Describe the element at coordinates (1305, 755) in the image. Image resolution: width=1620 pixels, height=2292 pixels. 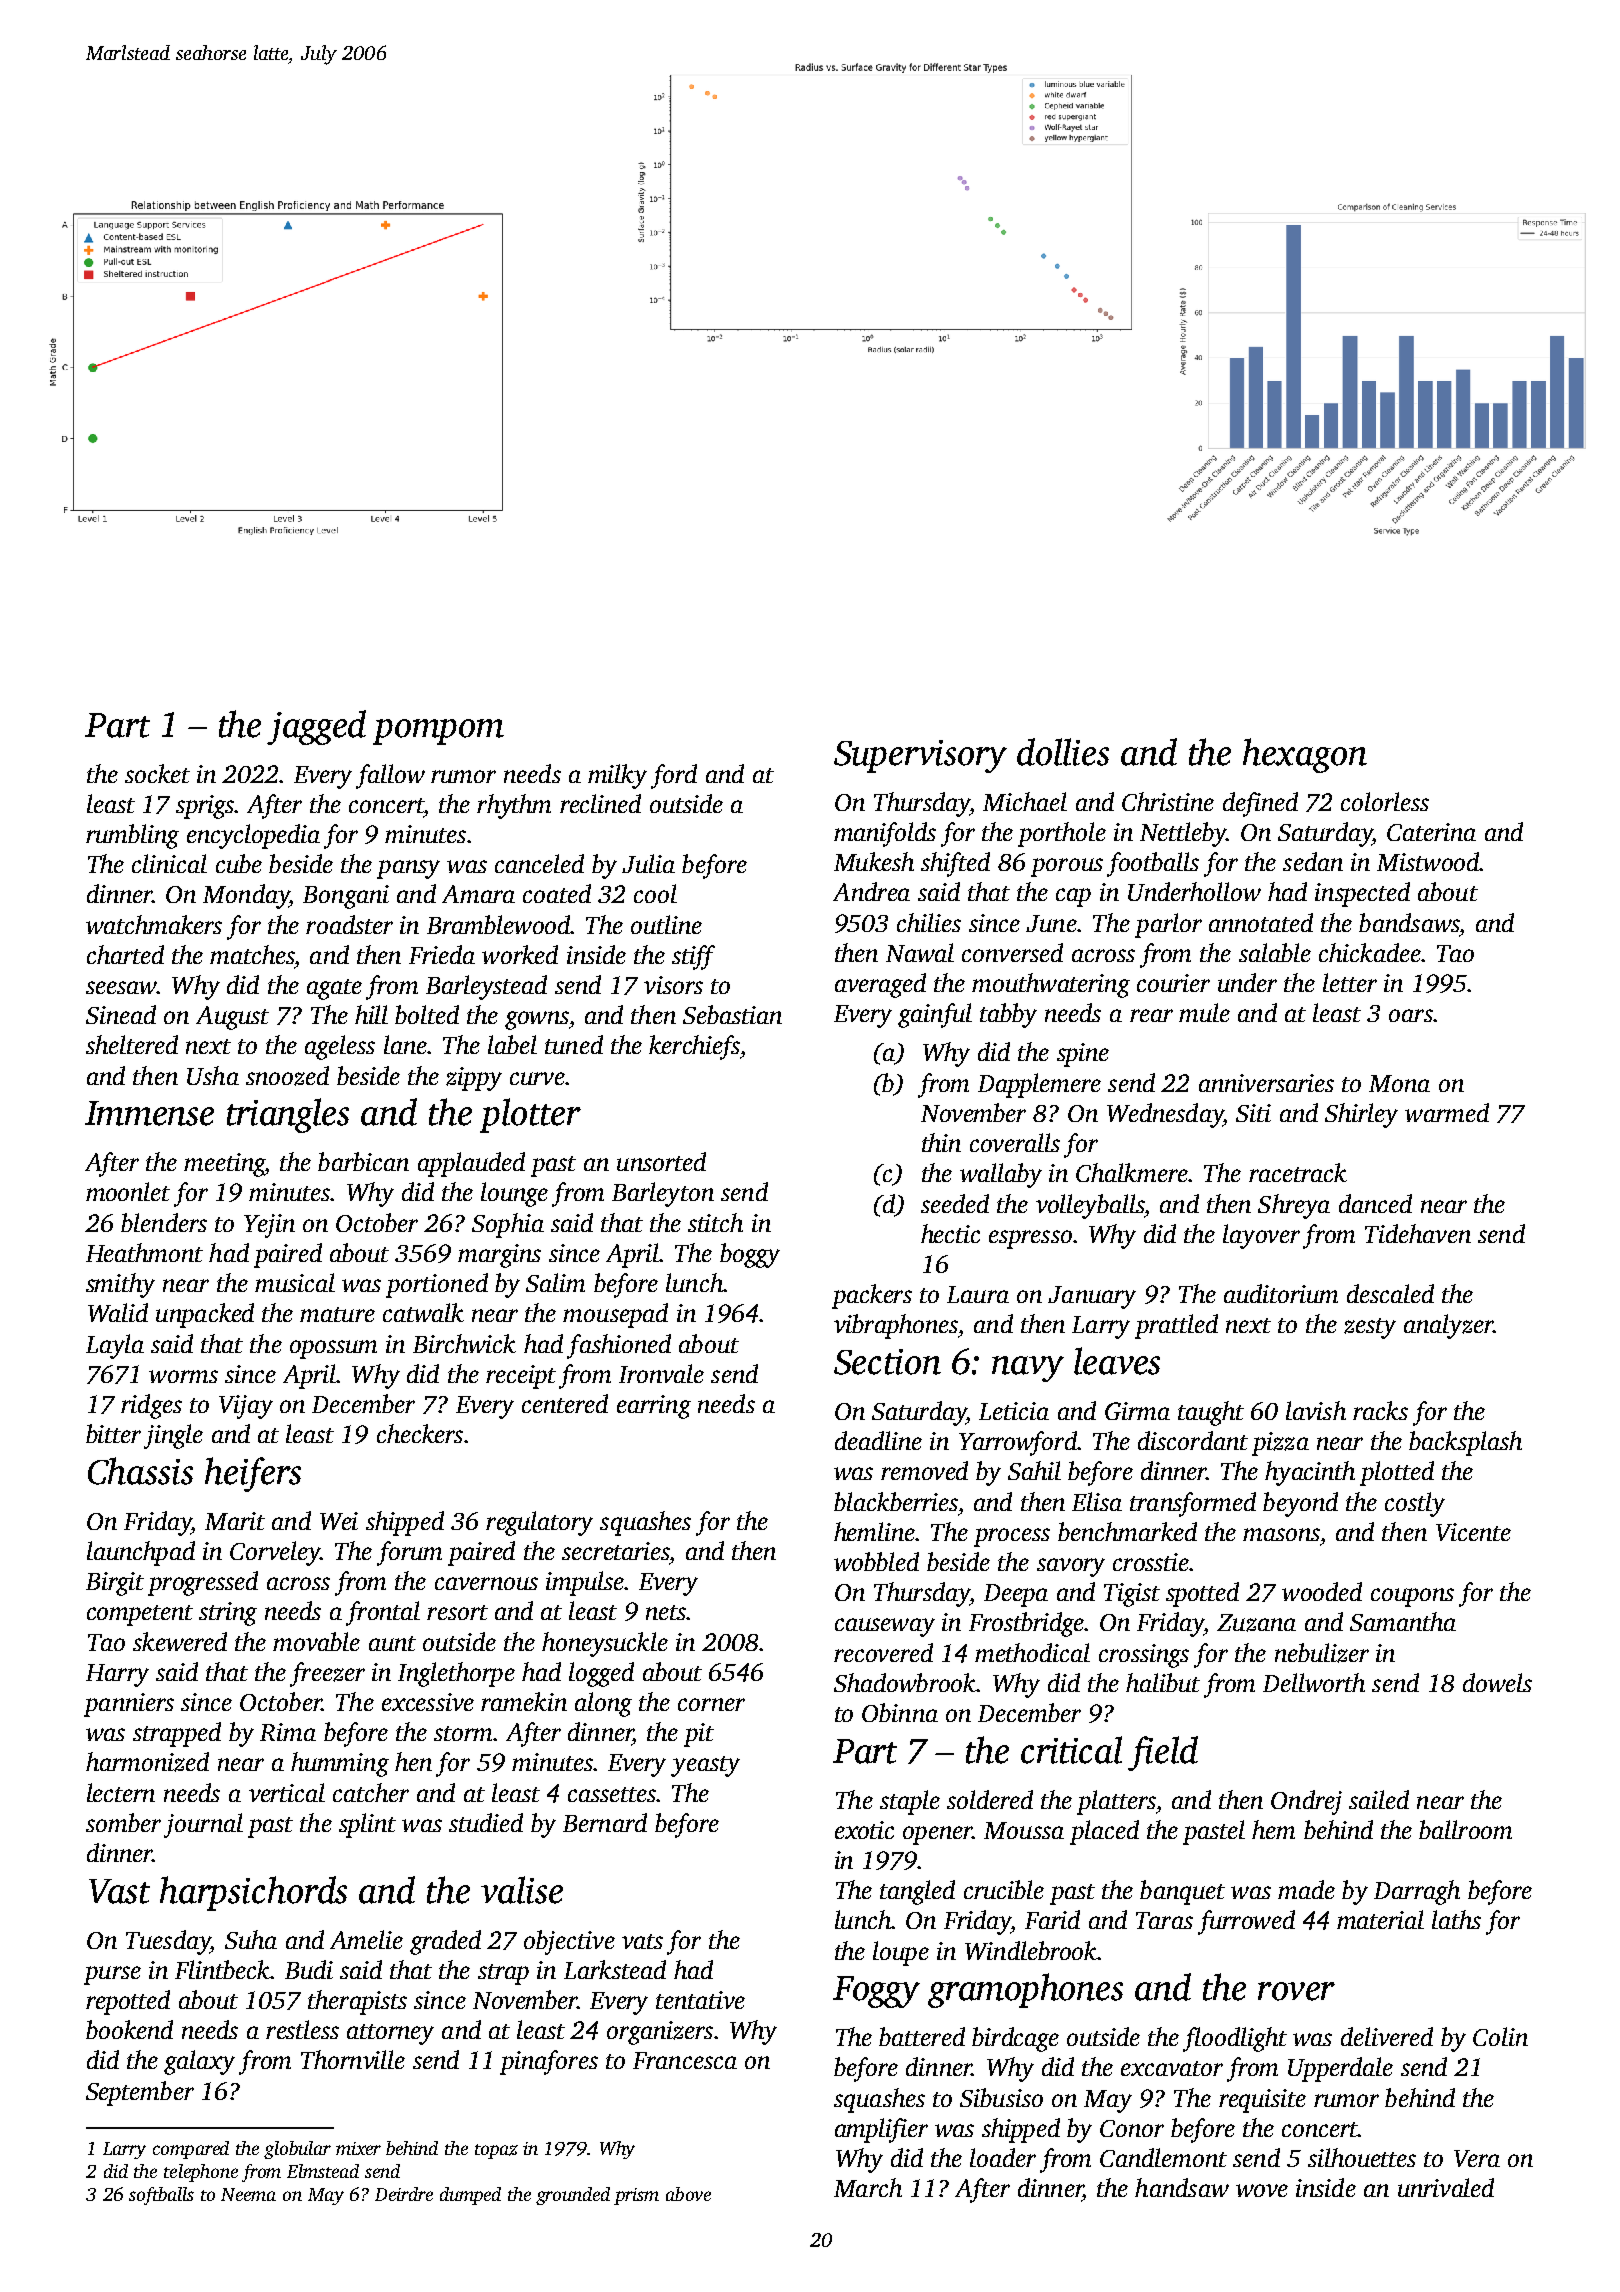
I see `hexagon` at that location.
